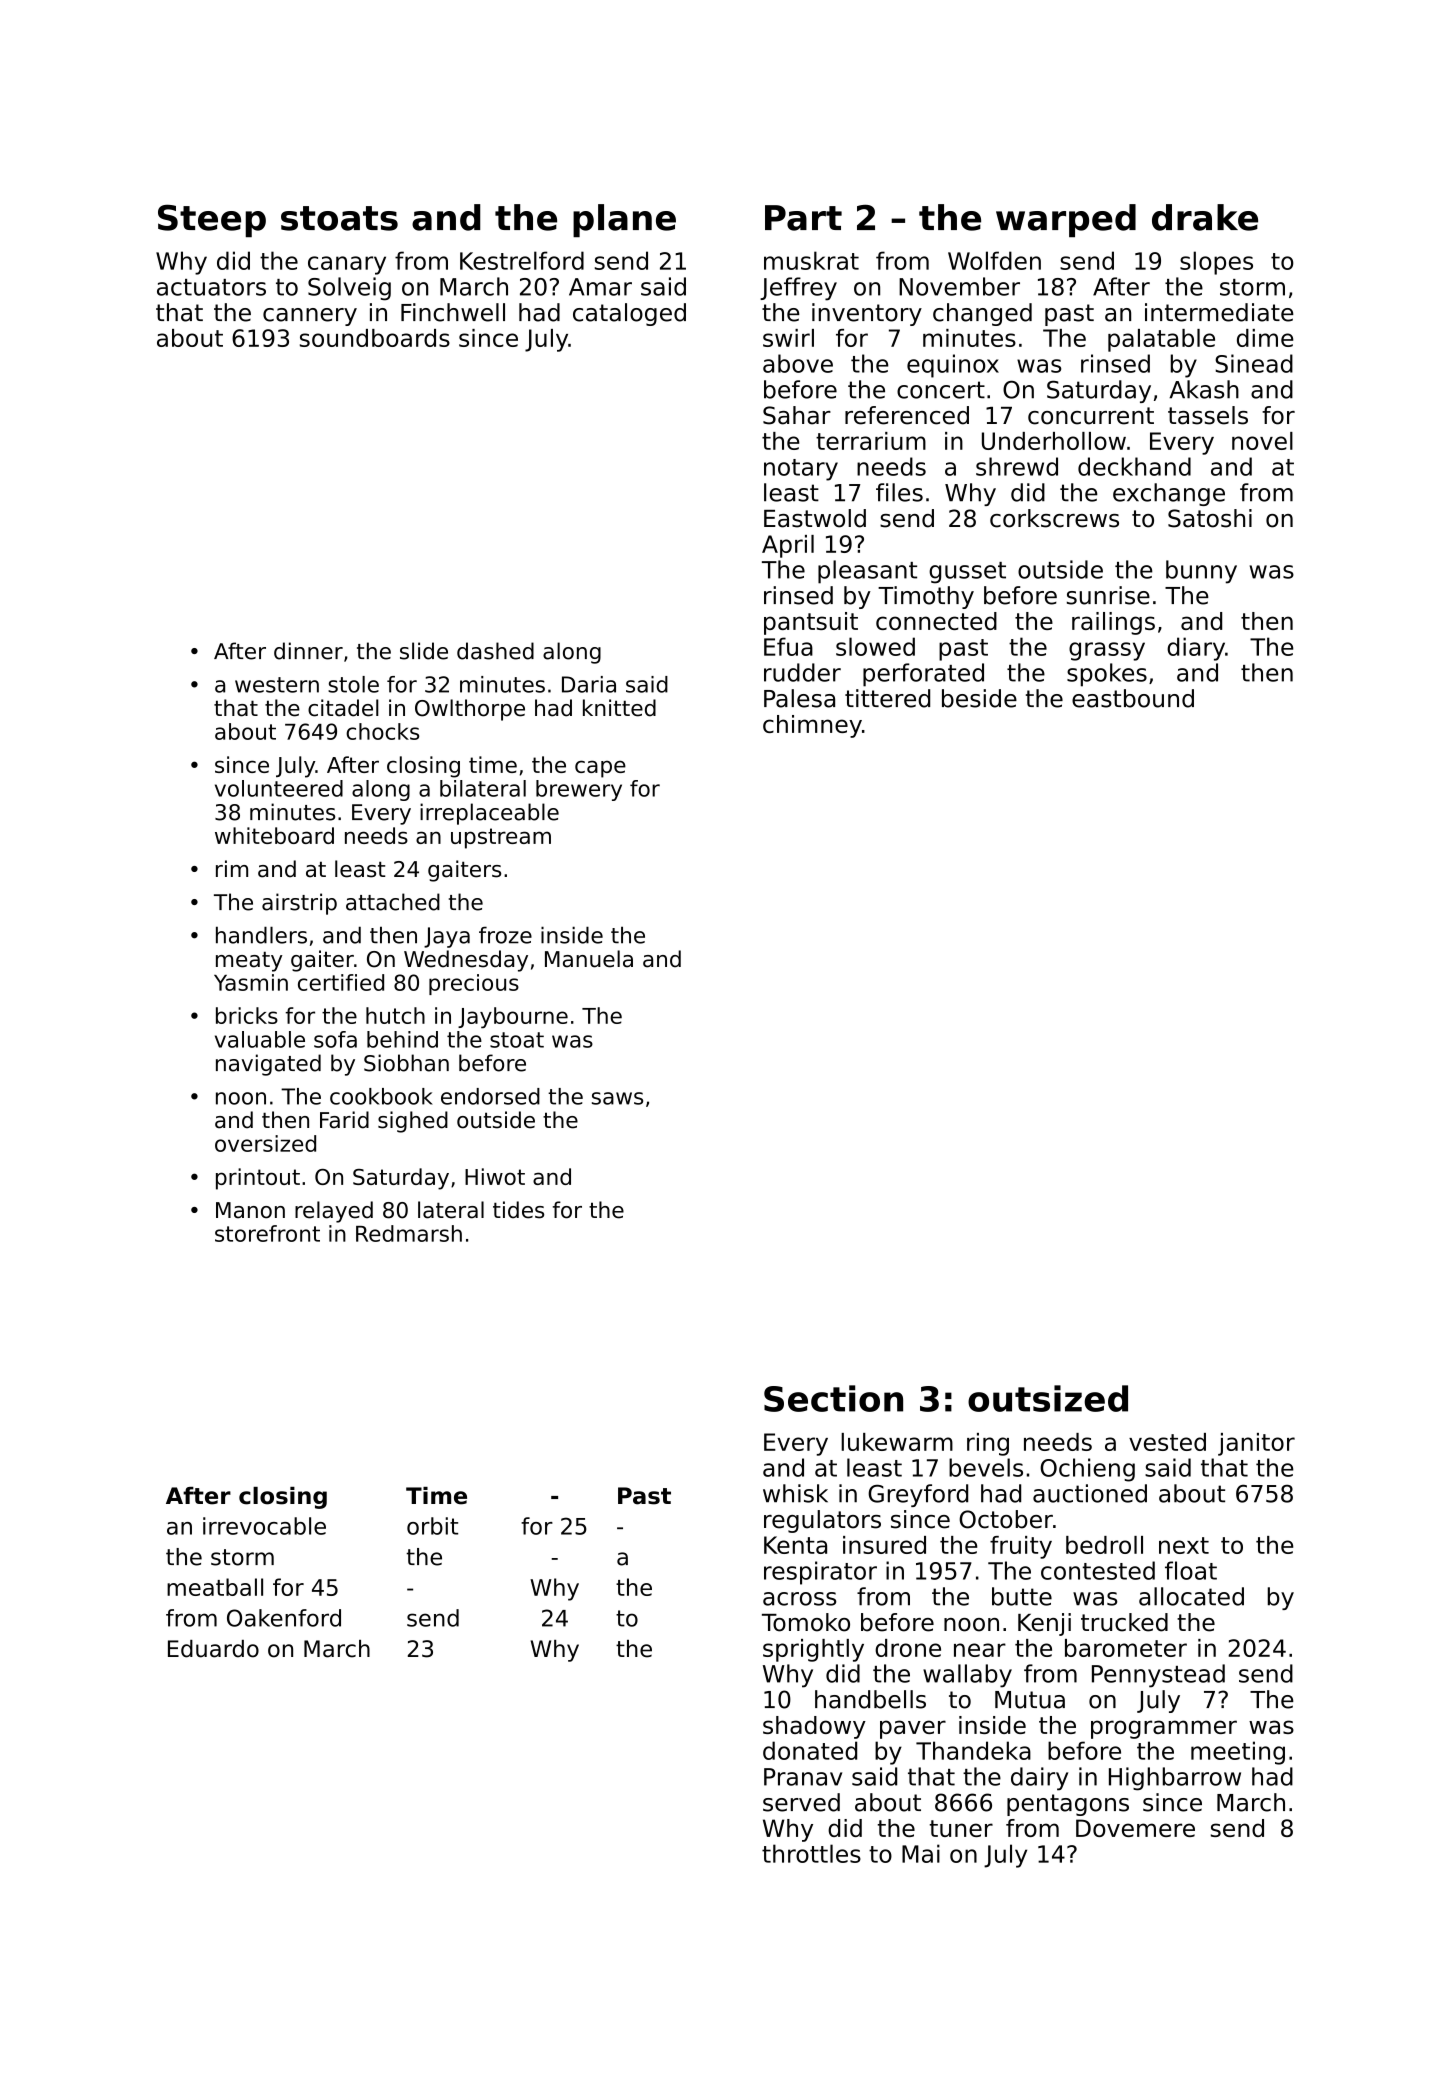  I want to click on Finchwell, so click(453, 312).
